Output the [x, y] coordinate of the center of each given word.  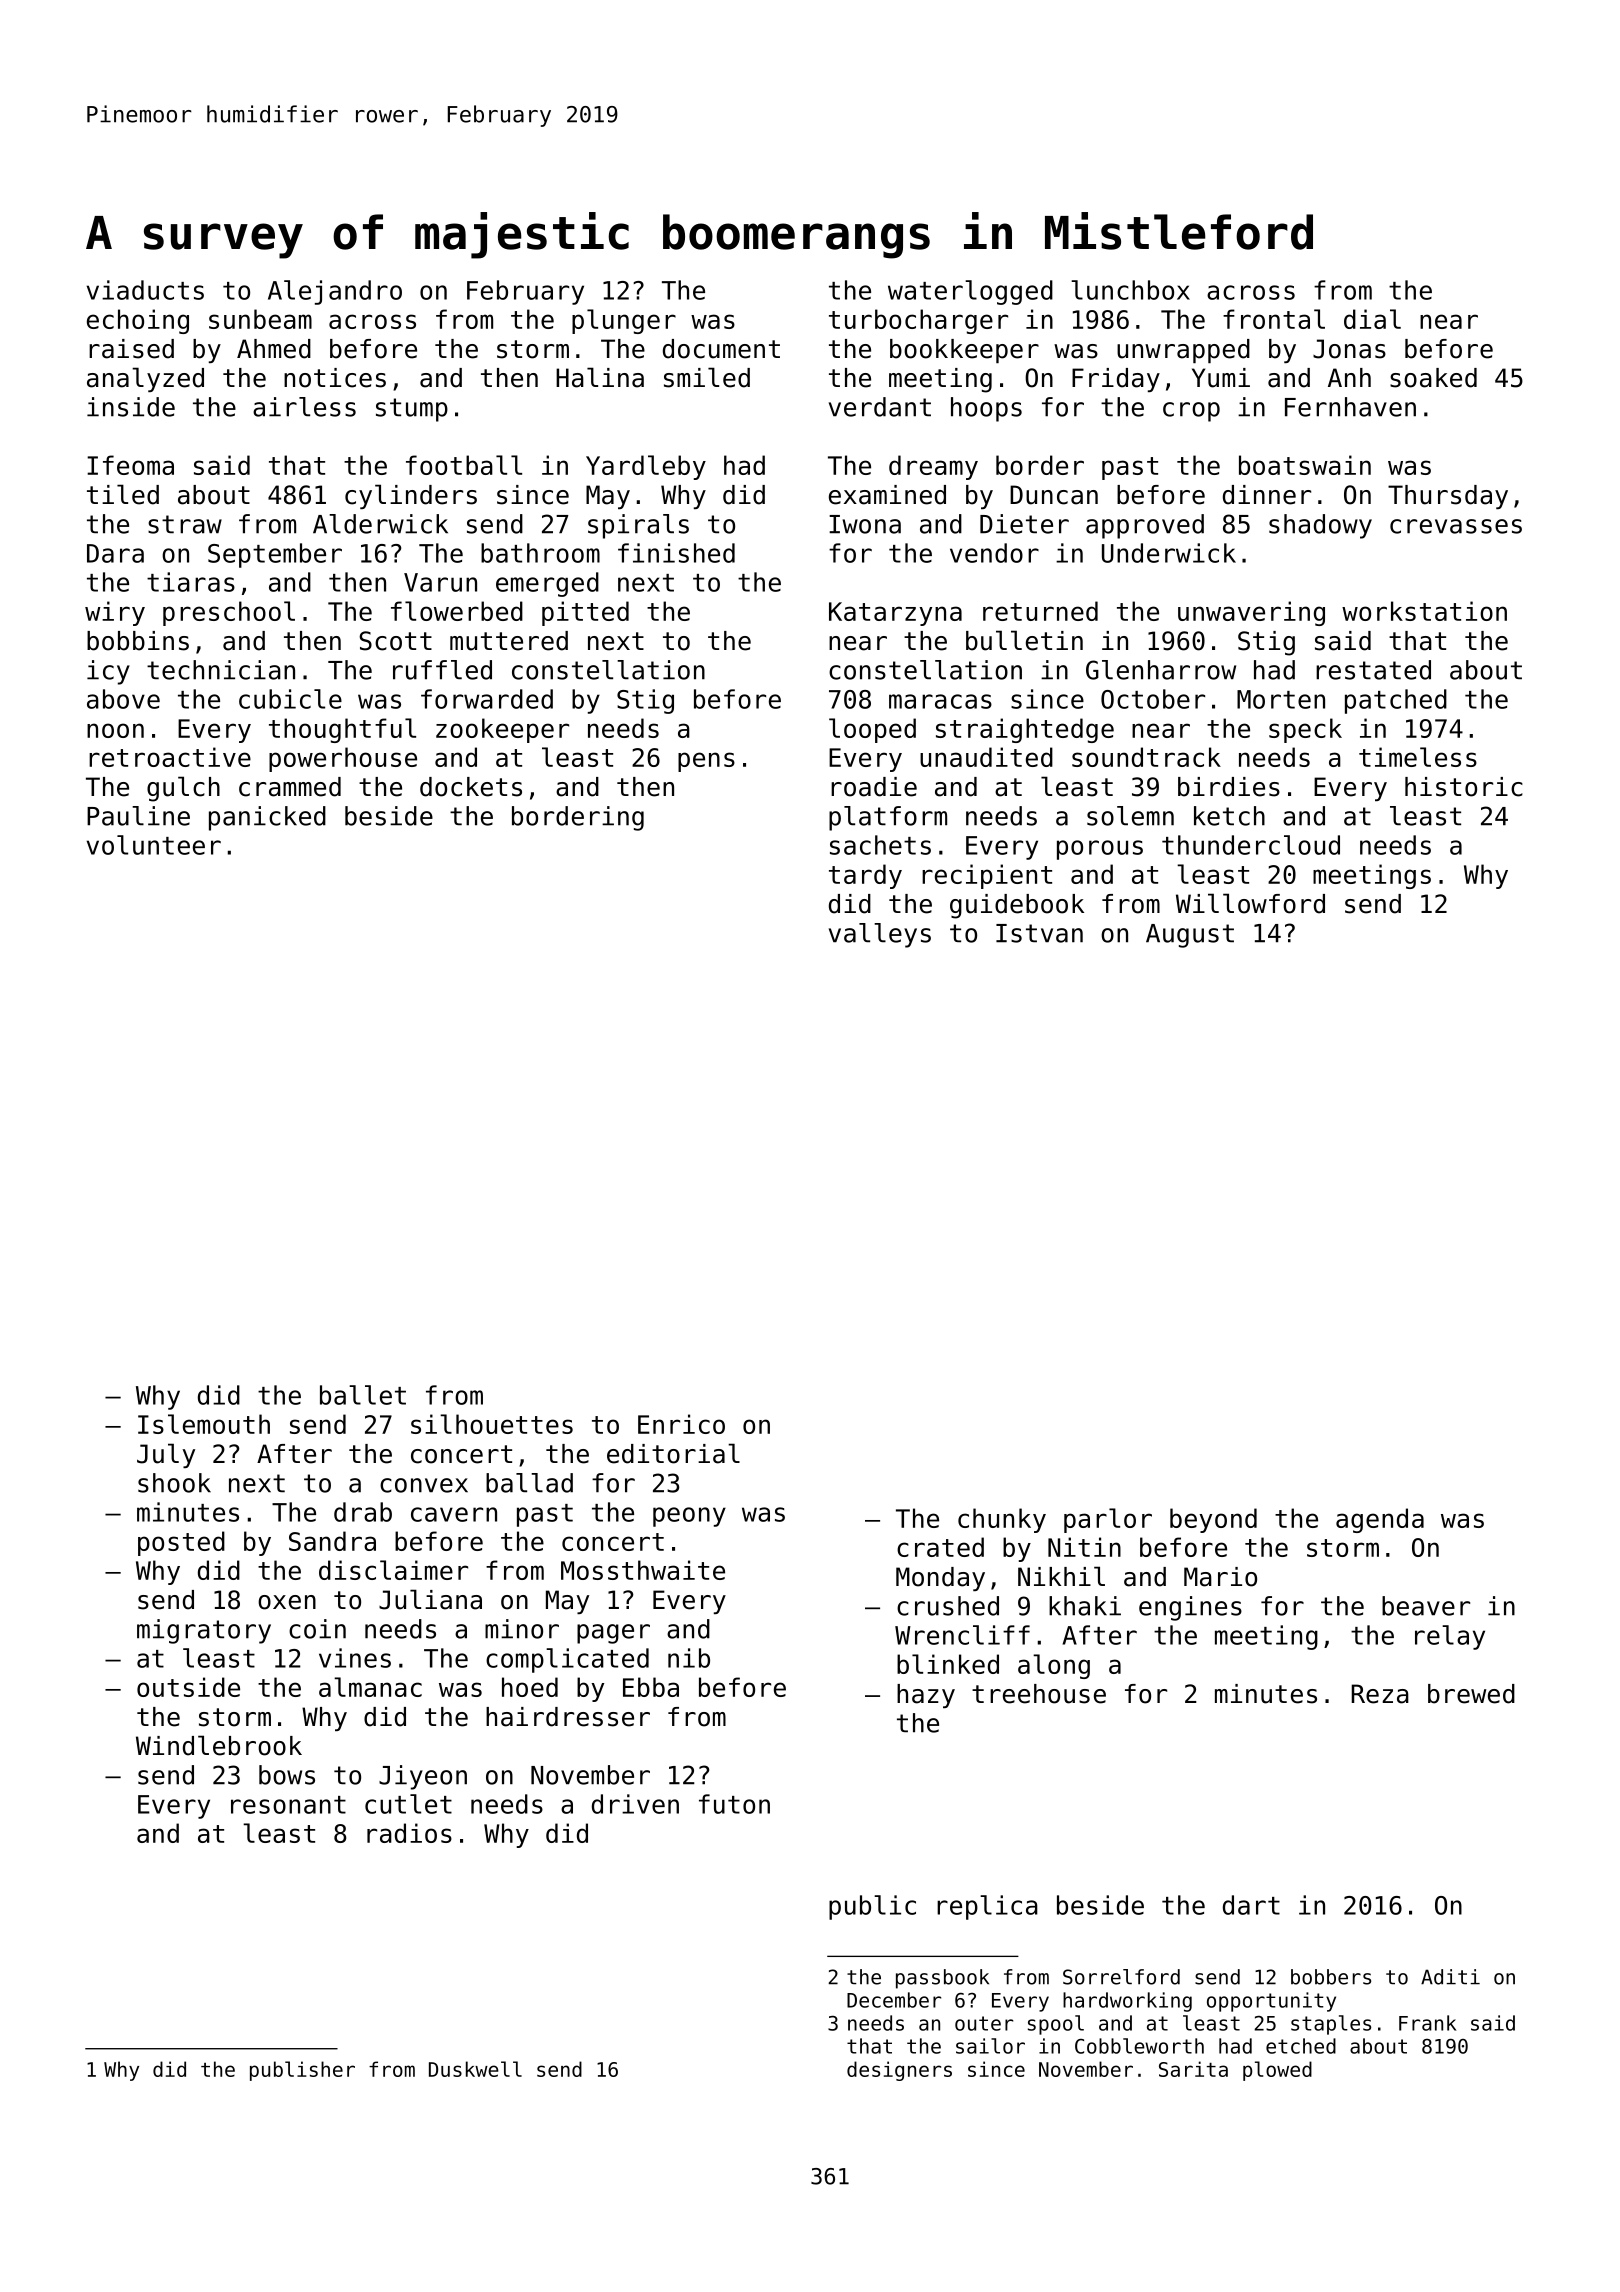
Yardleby [646, 467]
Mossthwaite [643, 1570]
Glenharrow [1161, 670]
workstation [1424, 611]
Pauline [138, 816]
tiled [123, 494]
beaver [1426, 1606]
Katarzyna [895, 614]
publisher [302, 2071]
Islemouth [204, 1424]
